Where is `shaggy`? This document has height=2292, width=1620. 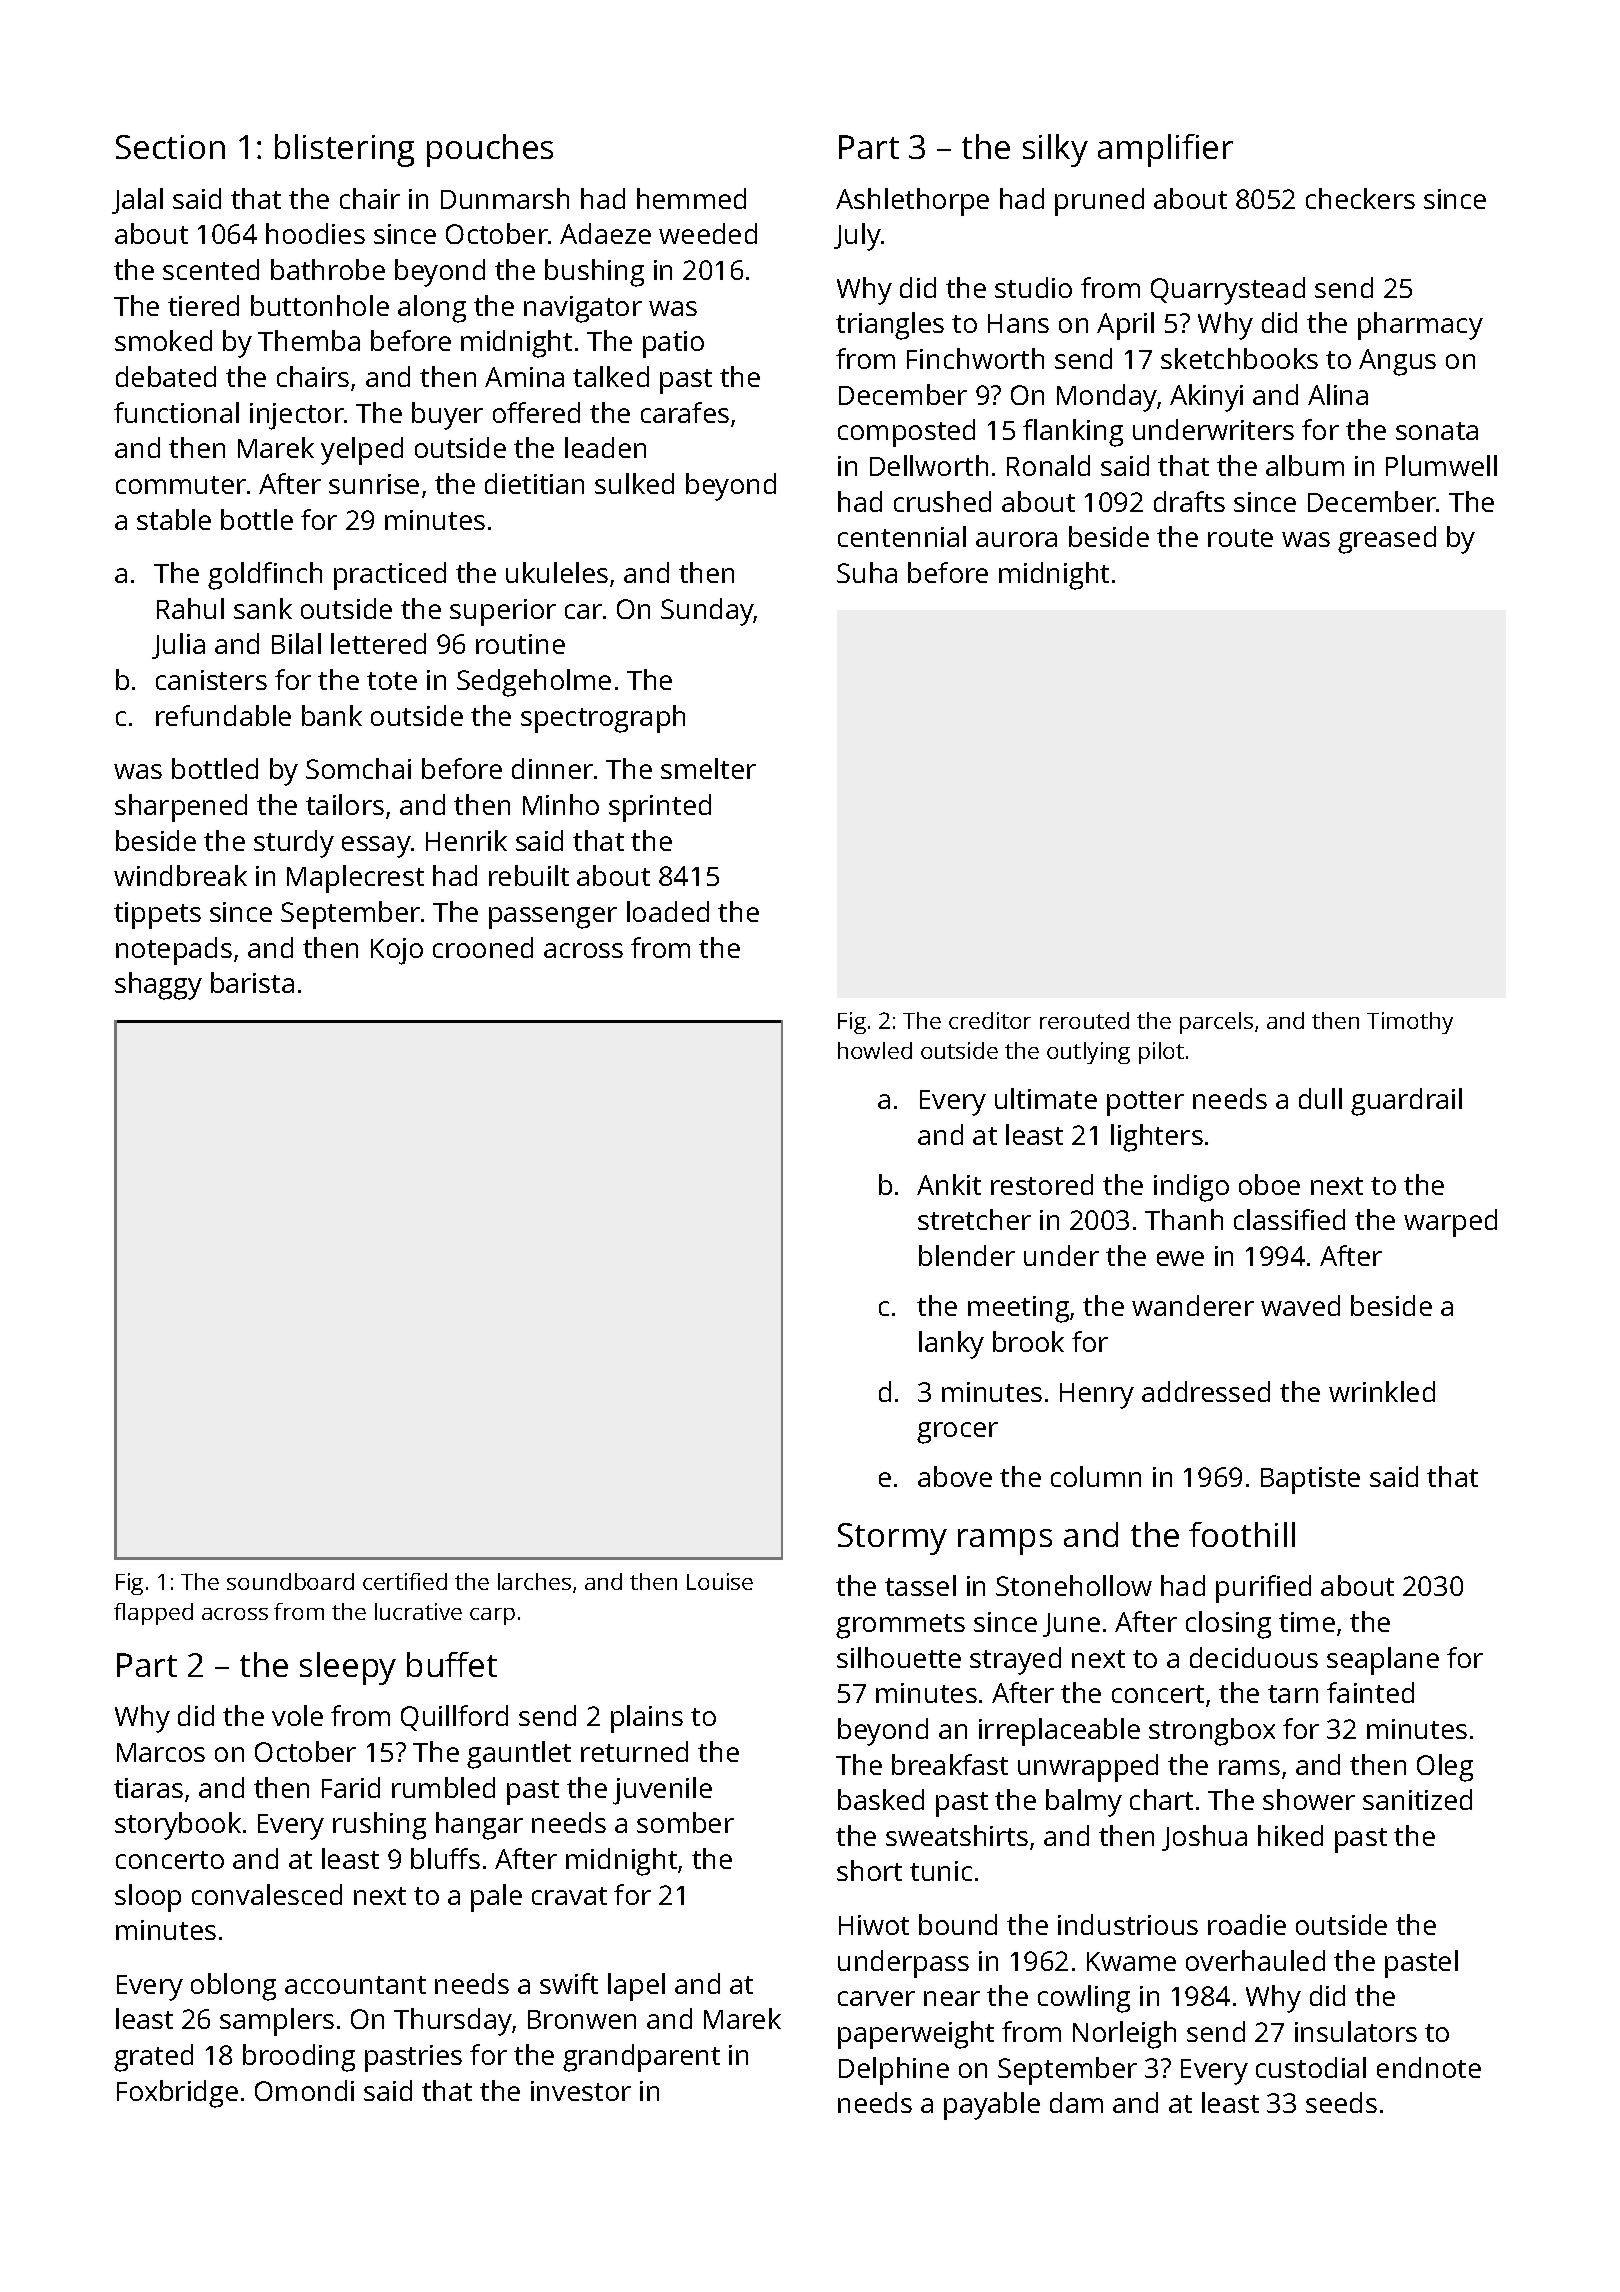 shaggy is located at coordinates (158, 986).
